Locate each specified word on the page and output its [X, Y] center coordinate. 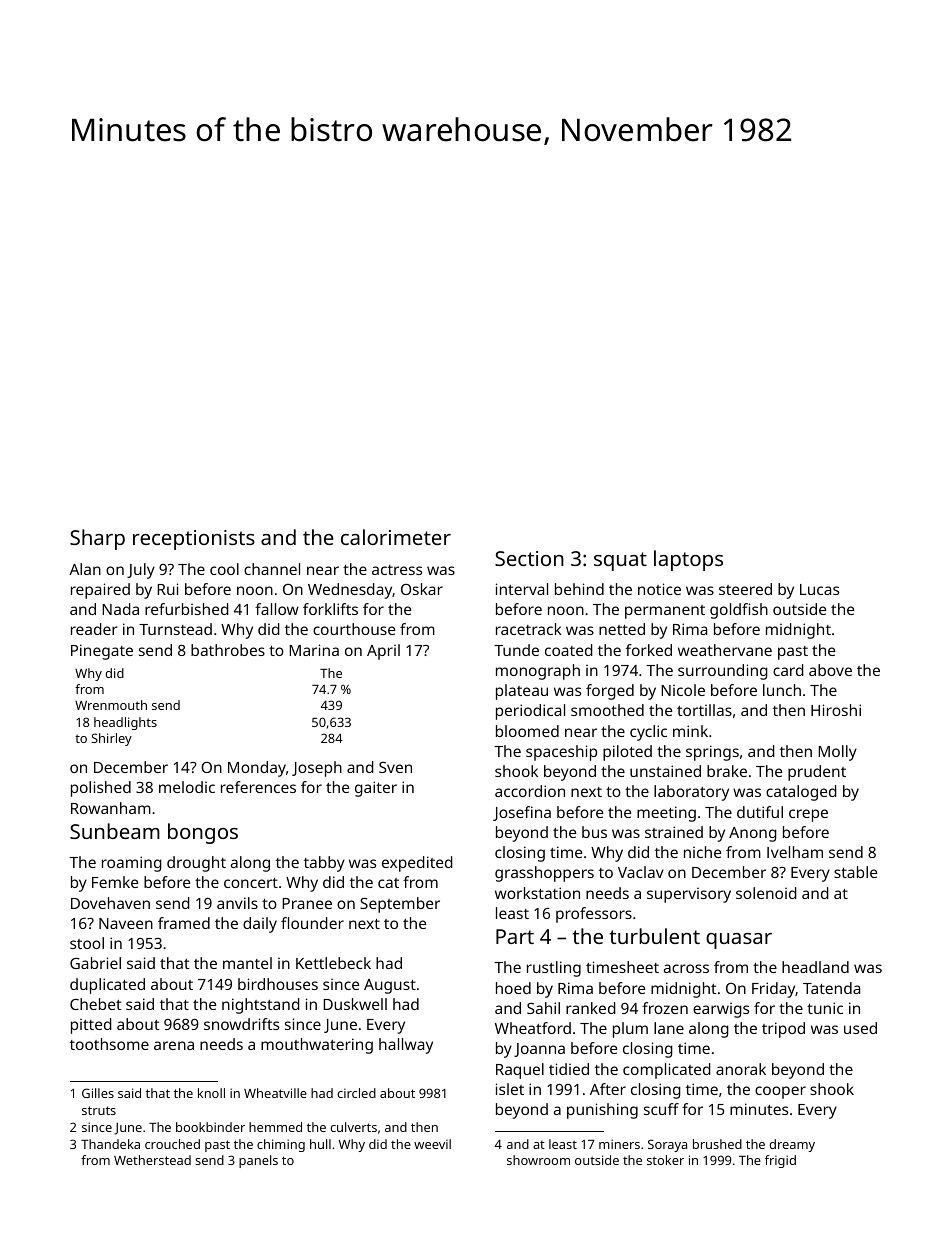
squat [620, 561]
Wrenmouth [111, 705]
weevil [432, 1144]
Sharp [97, 539]
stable [855, 872]
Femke [115, 882]
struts [99, 1110]
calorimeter [396, 537]
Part [515, 936]
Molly [837, 753]
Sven [395, 767]
